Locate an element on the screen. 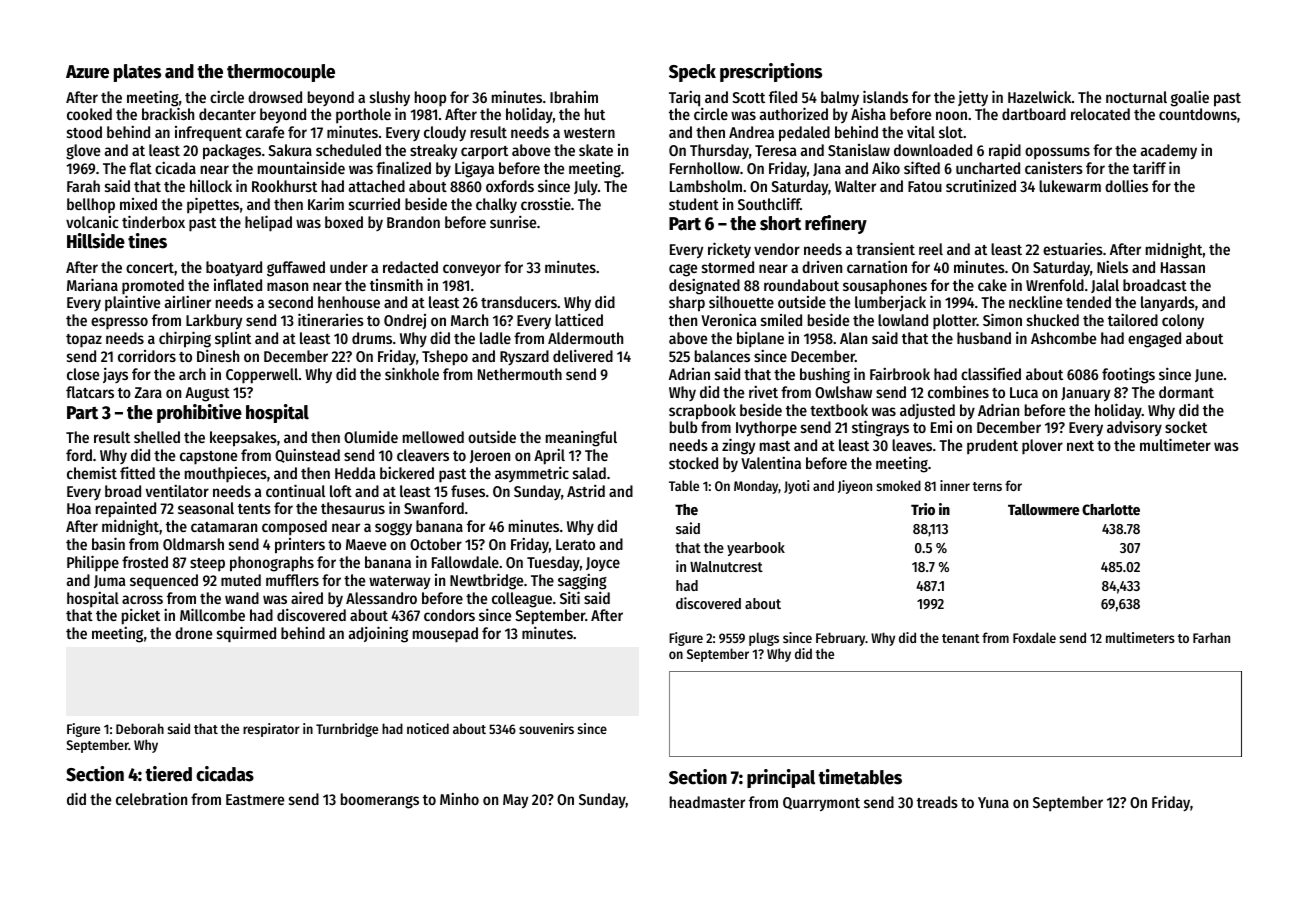 This screenshot has height=924, width=1308. Copperwell is located at coordinates (262, 376).
